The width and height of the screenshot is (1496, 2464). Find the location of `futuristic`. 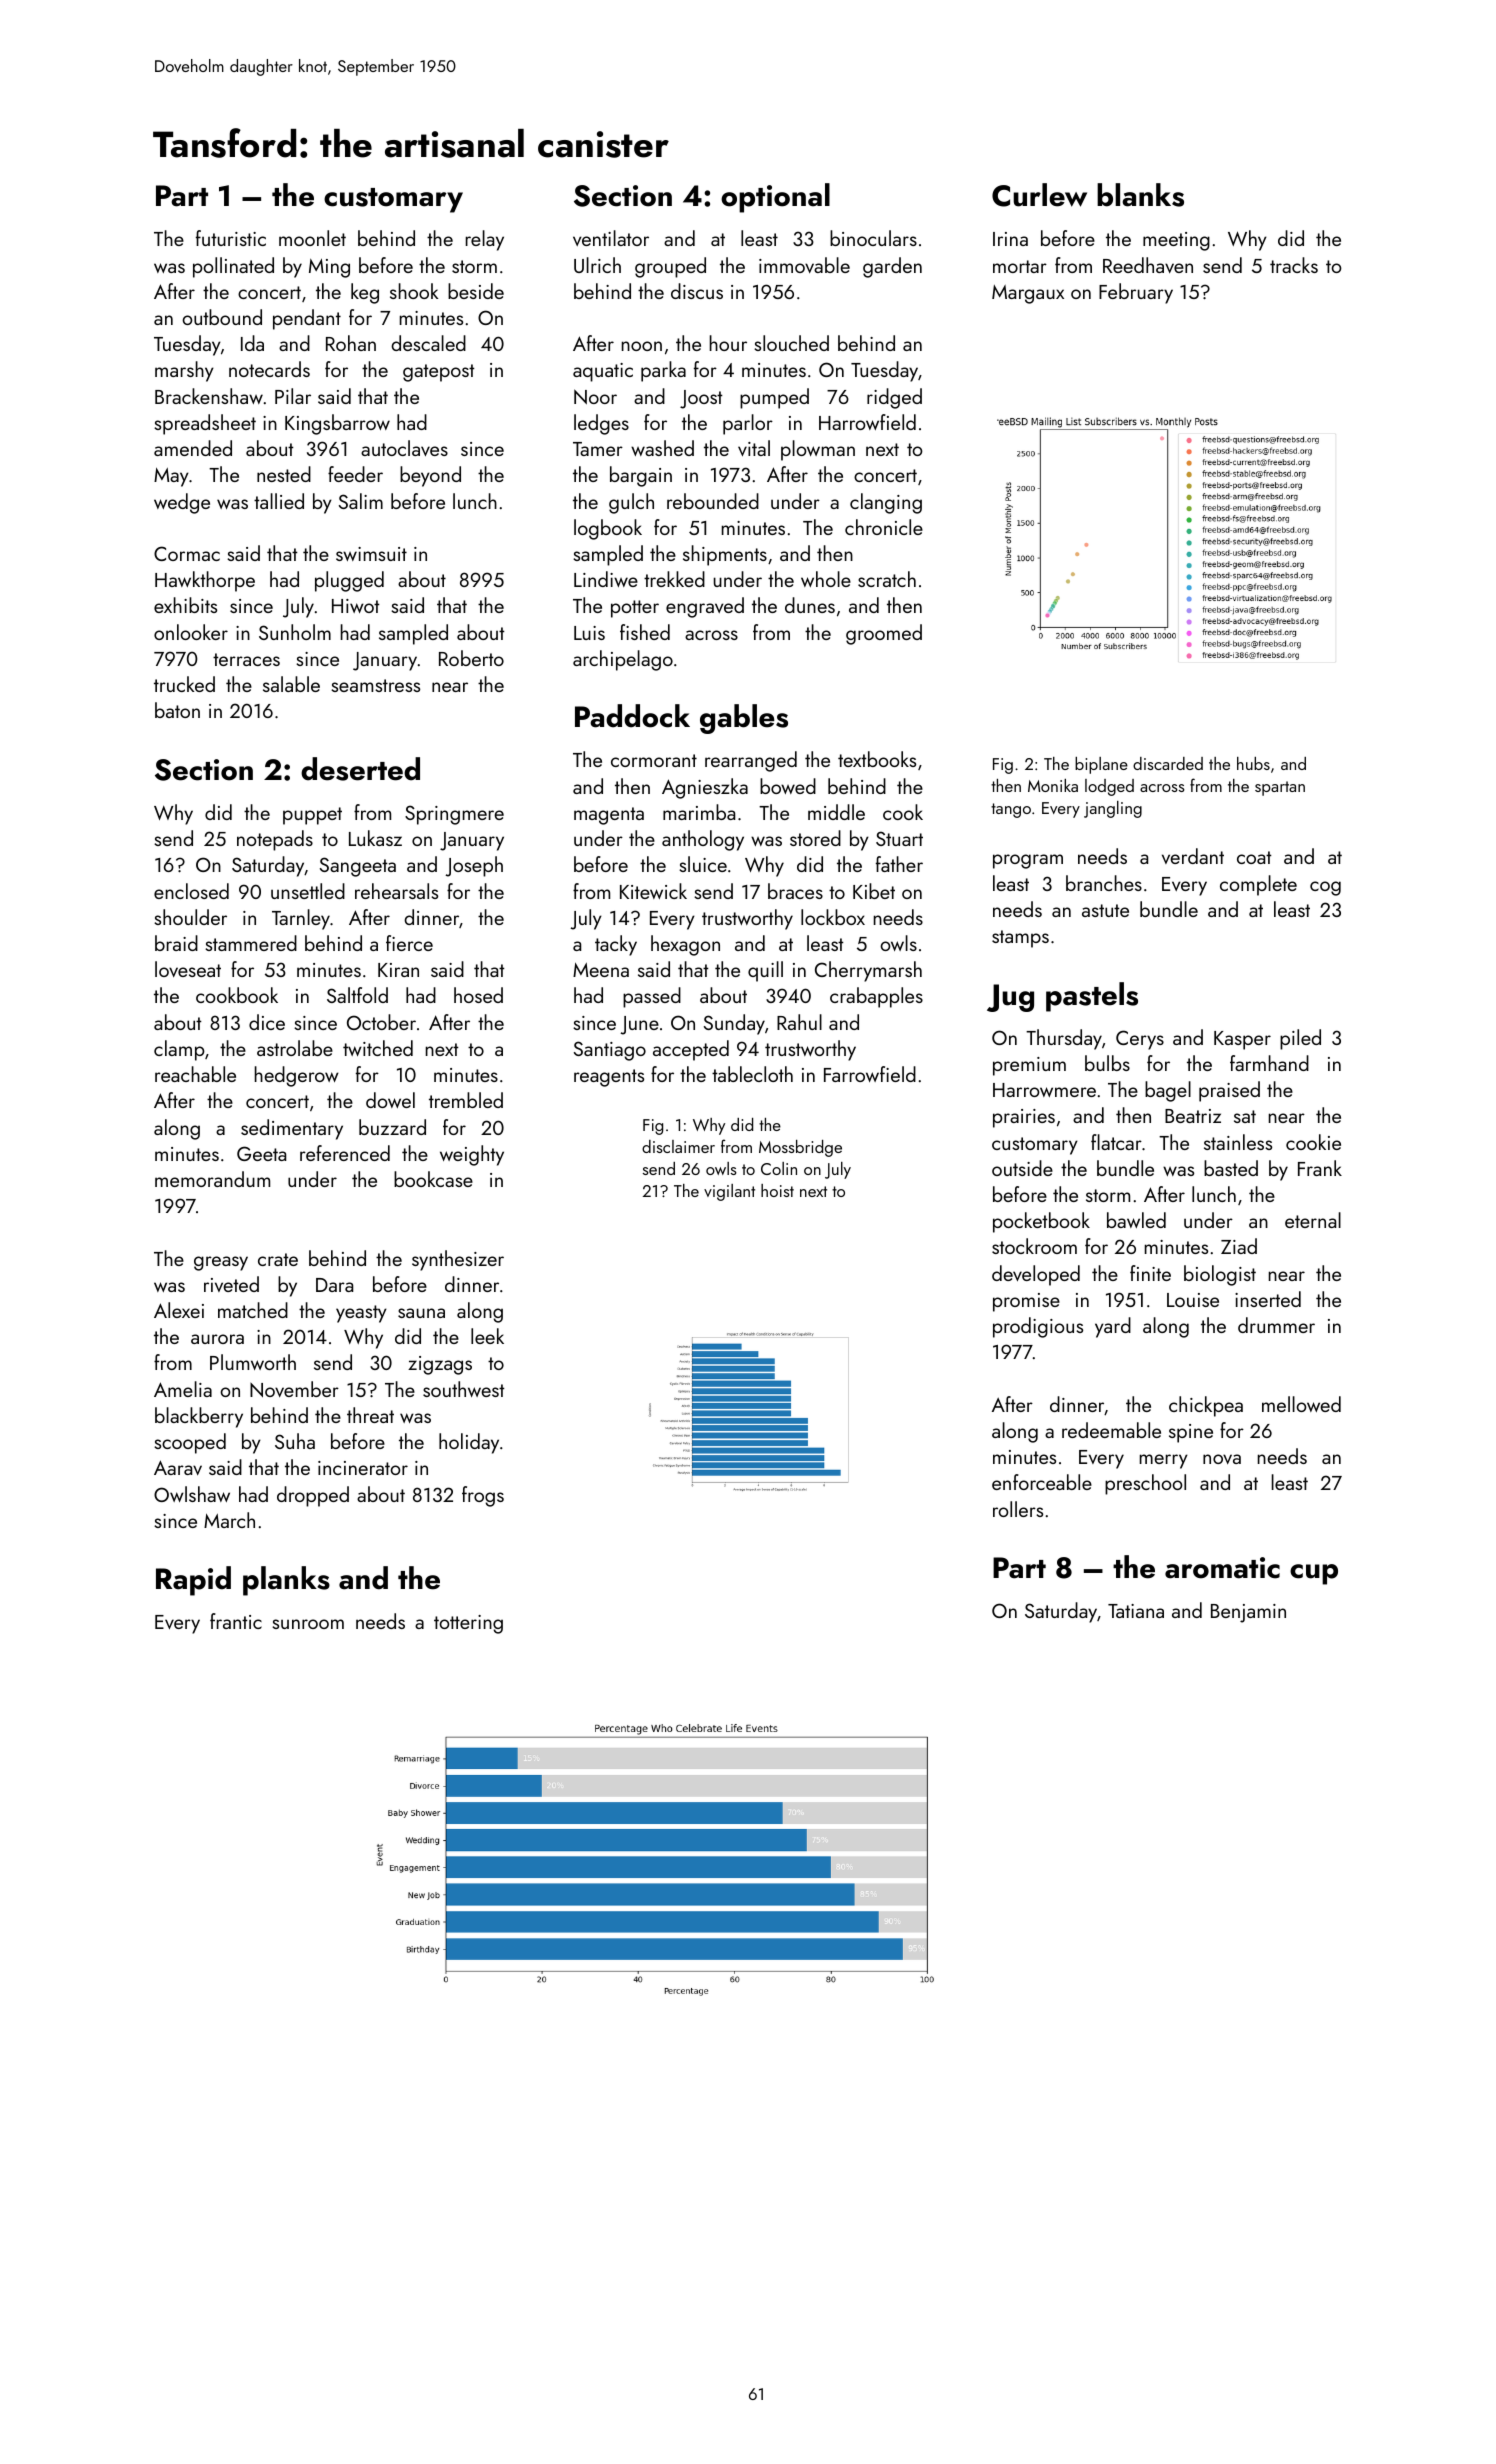

futuristic is located at coordinates (231, 238).
